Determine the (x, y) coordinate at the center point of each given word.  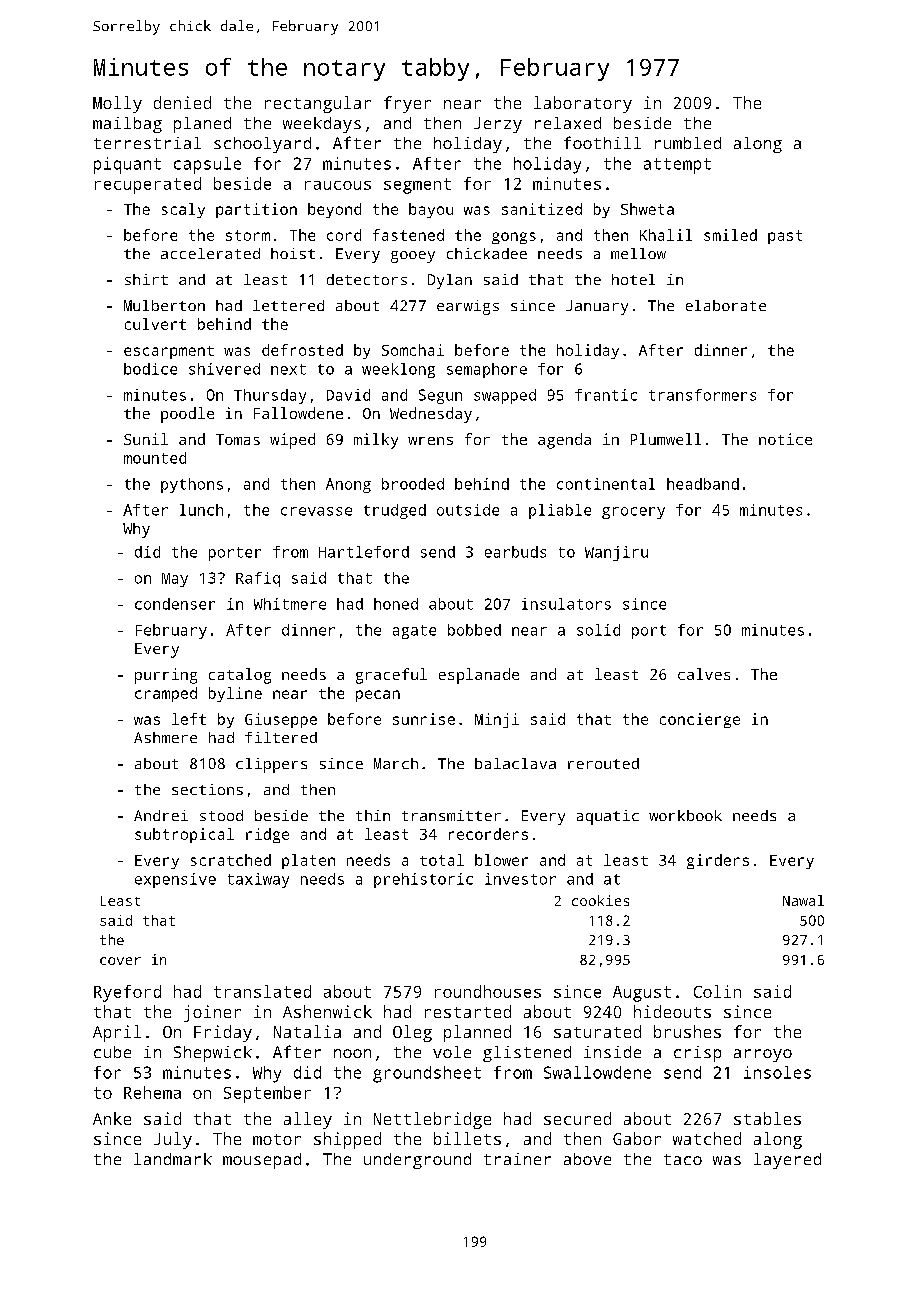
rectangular (318, 104)
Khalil (666, 235)
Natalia (307, 1031)
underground (417, 1161)
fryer (407, 104)
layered (787, 1161)
